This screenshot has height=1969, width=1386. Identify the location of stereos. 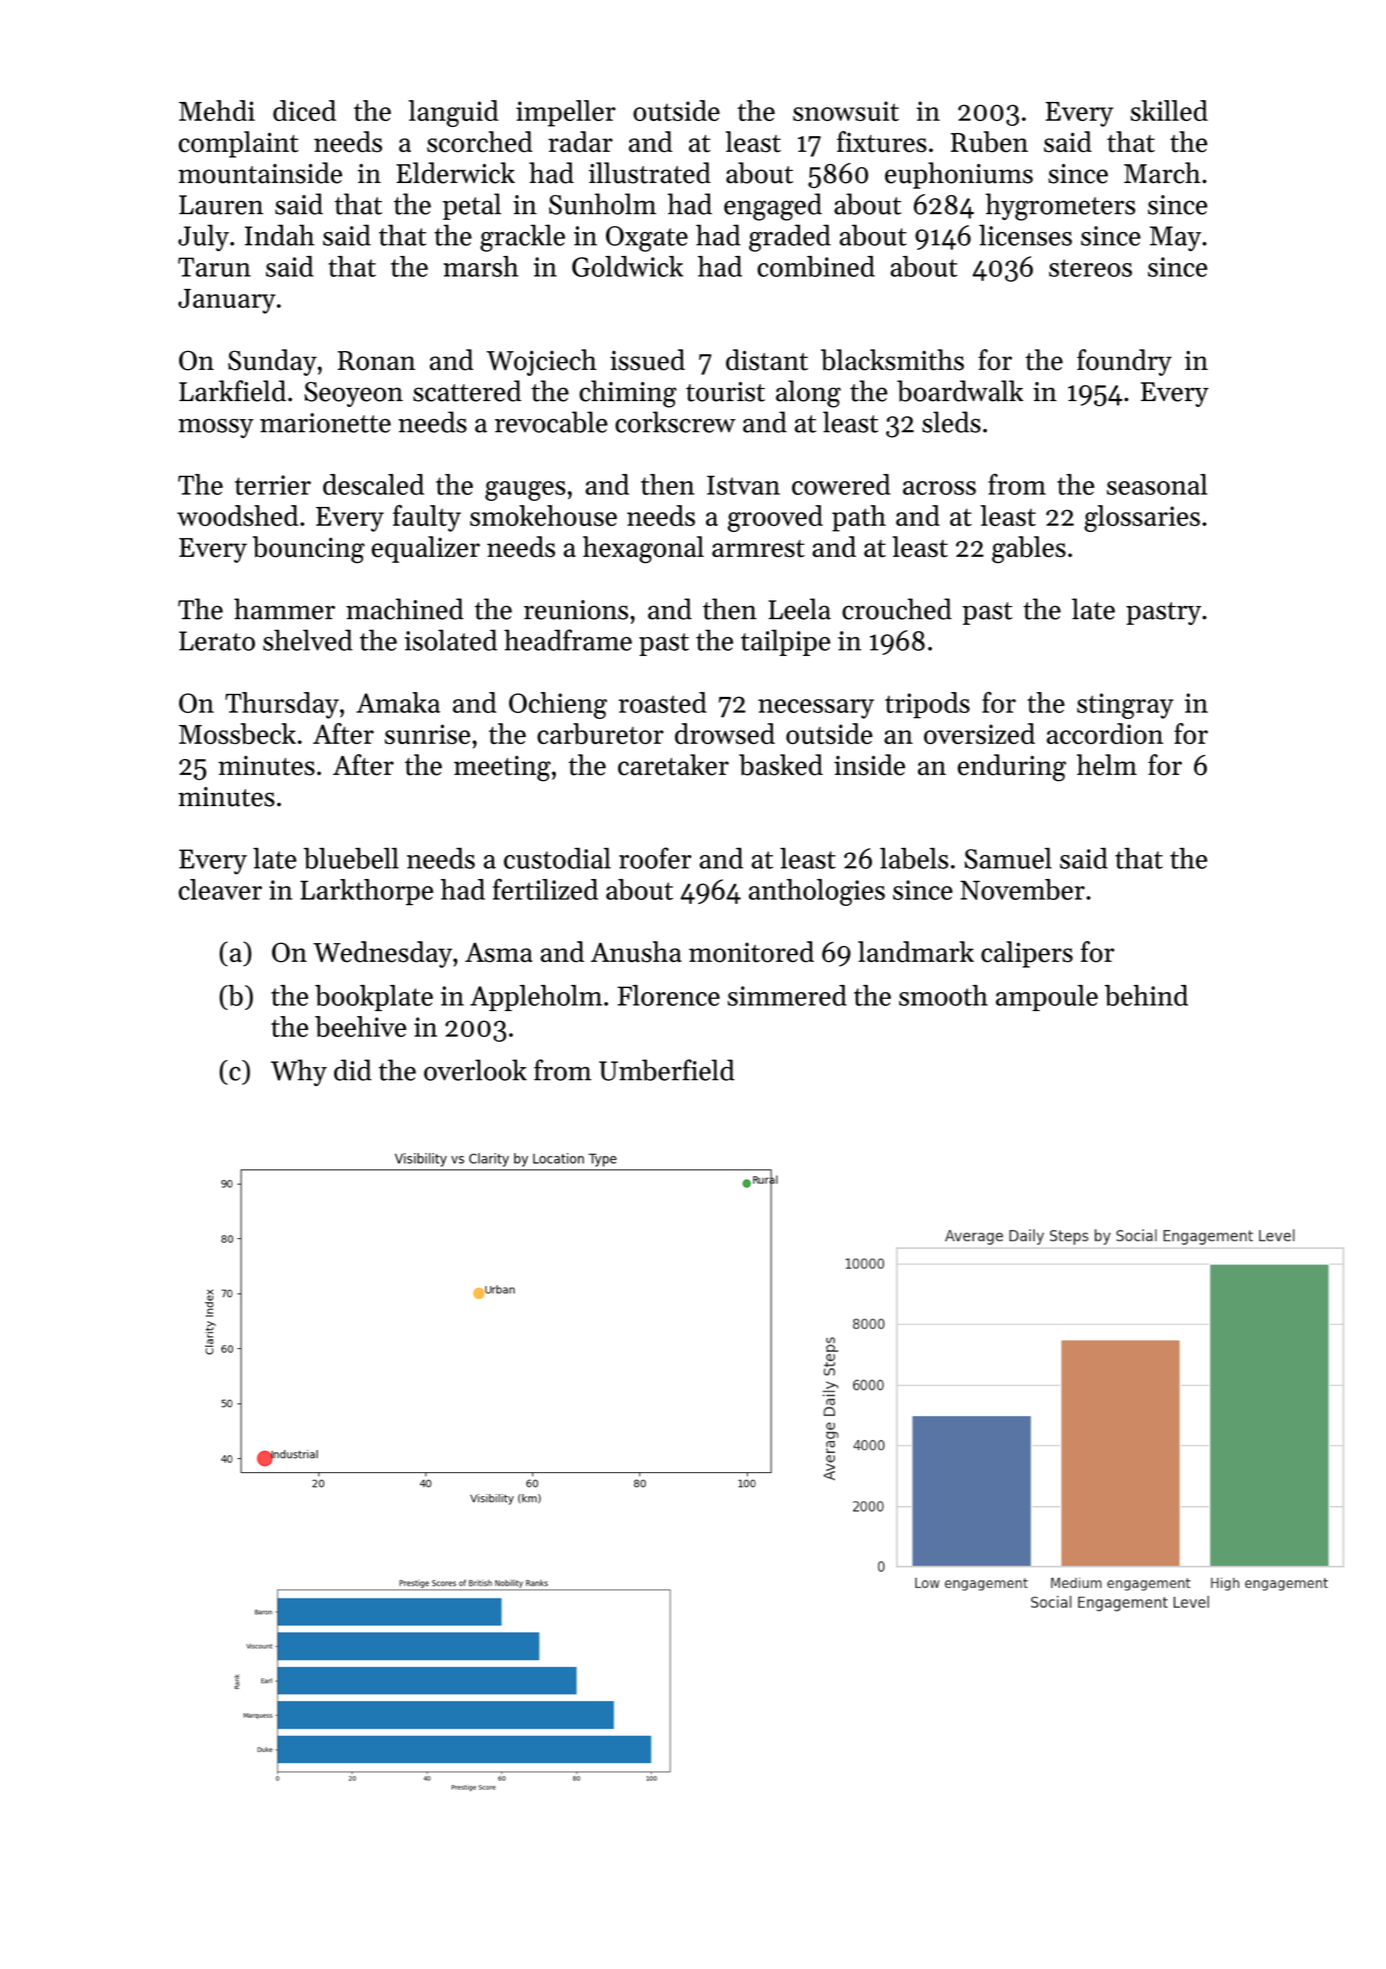
(1090, 268).
